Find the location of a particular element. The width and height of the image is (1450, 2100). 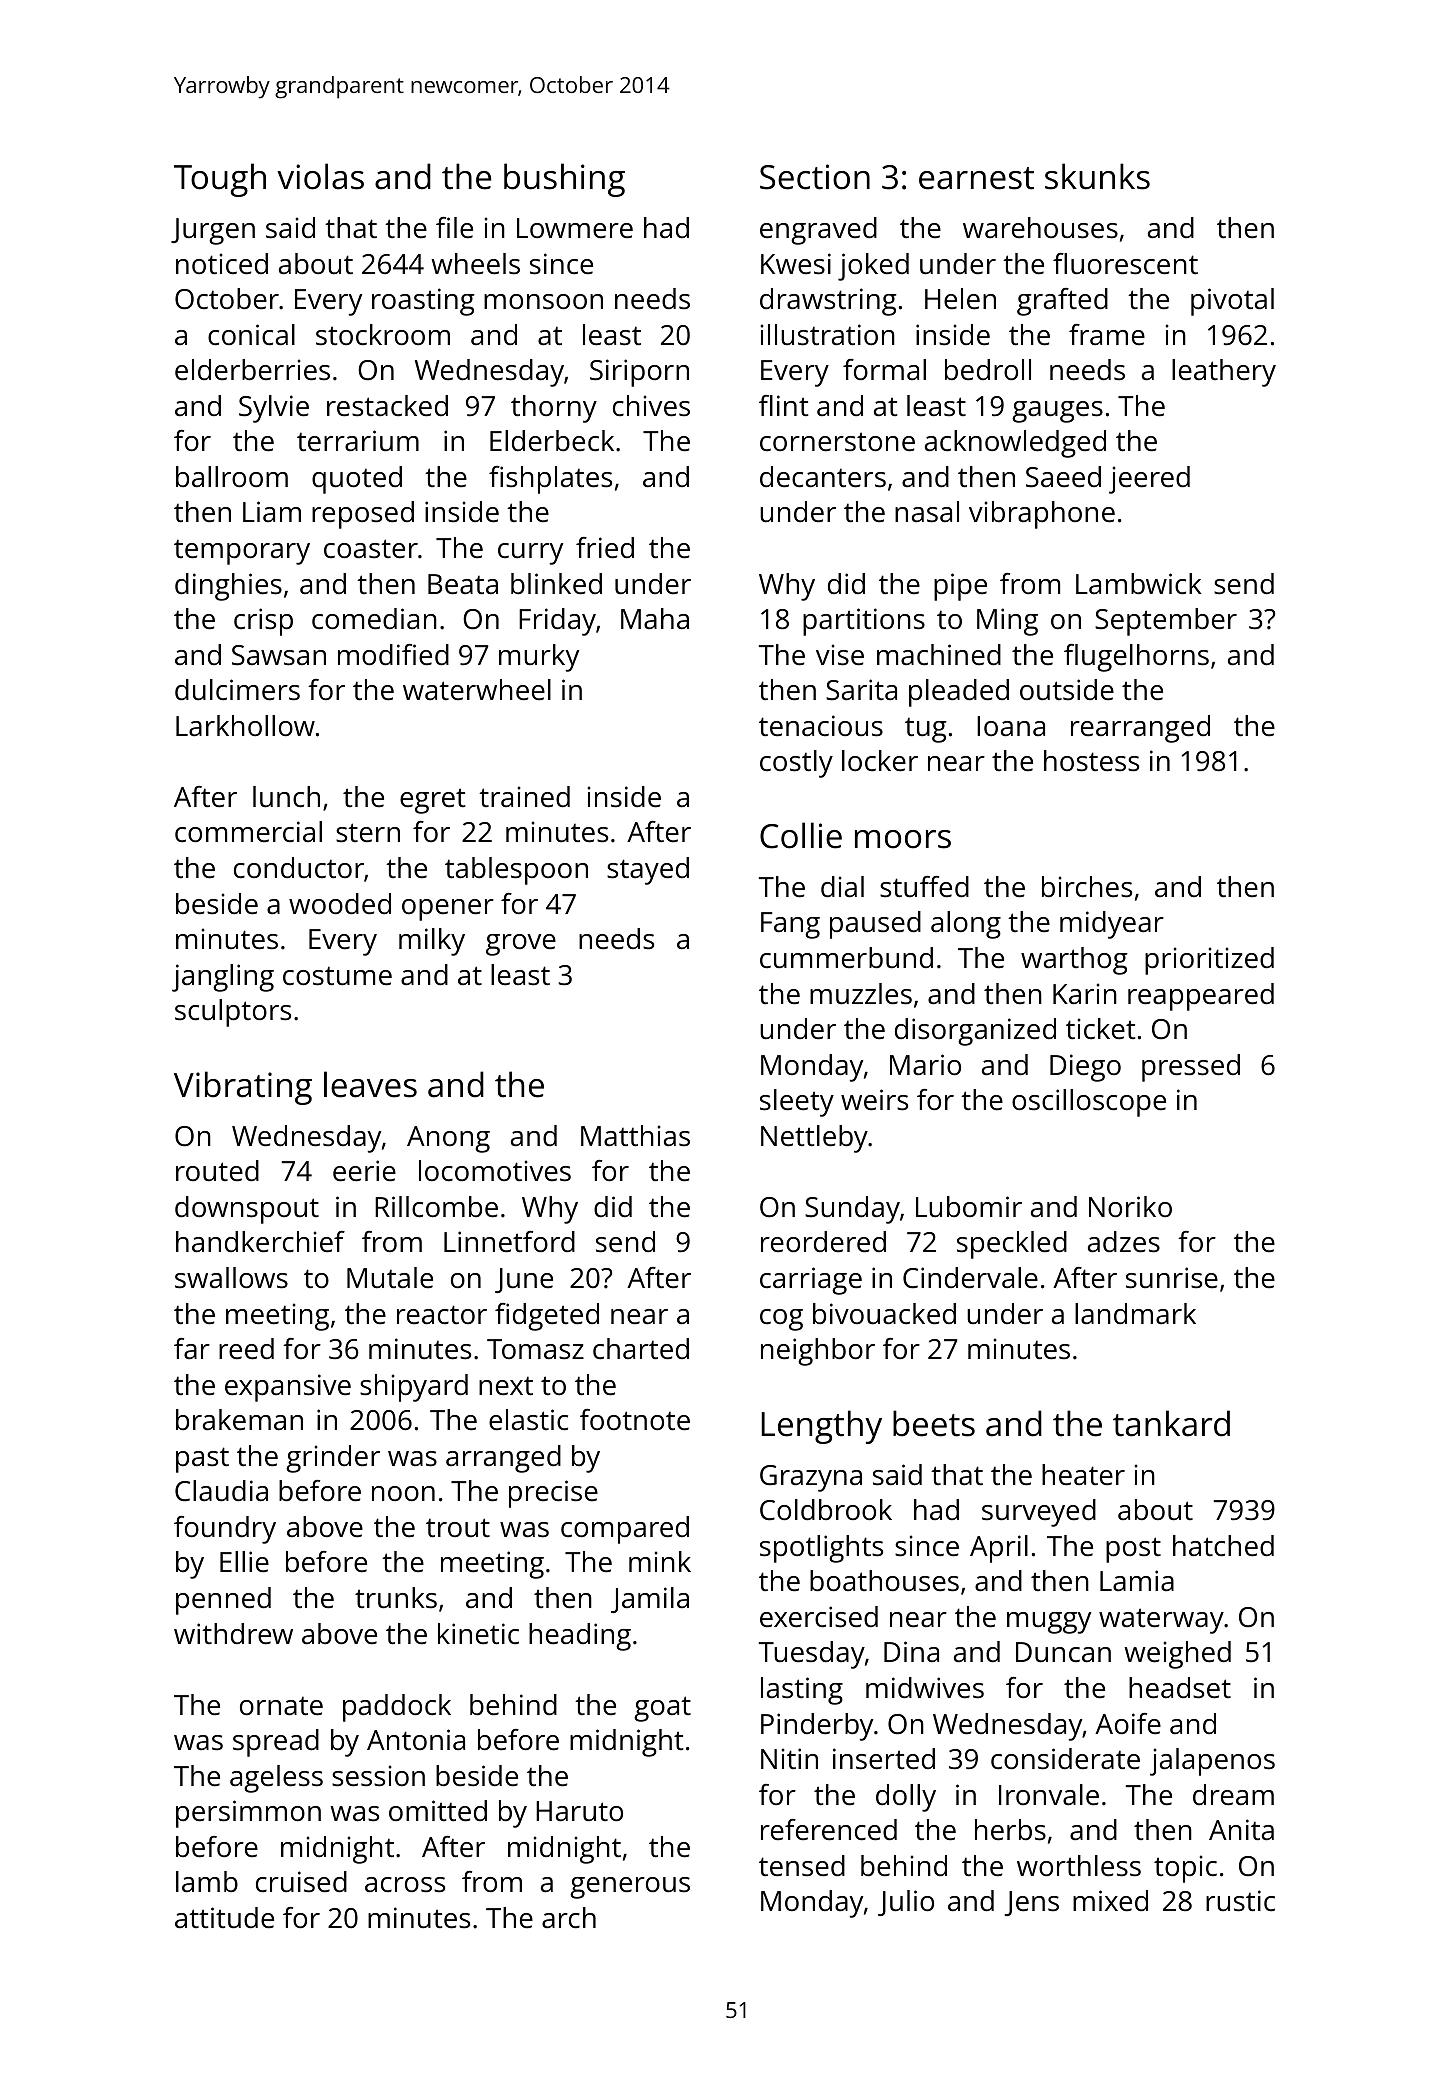

Jens is located at coordinates (1032, 1903).
